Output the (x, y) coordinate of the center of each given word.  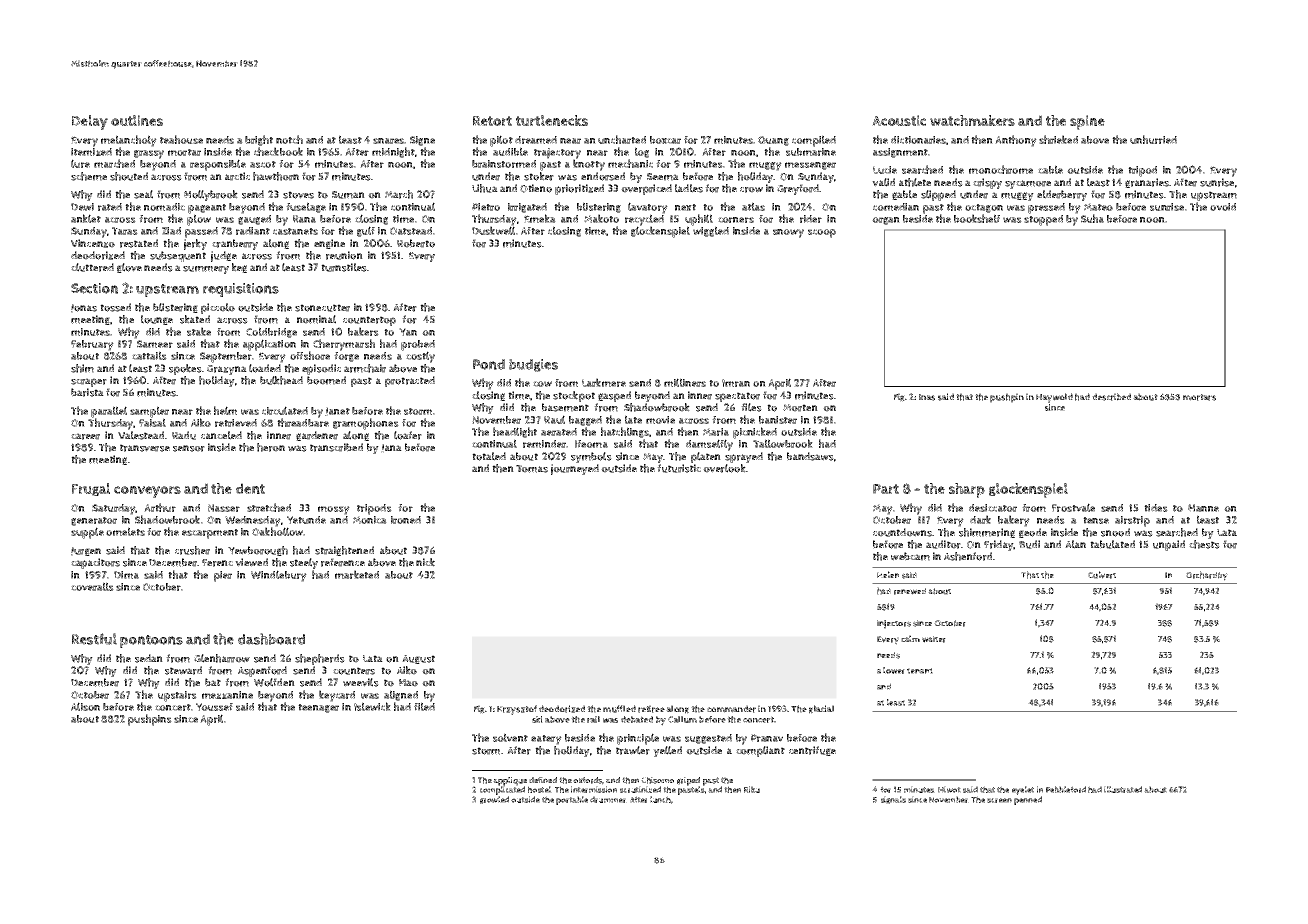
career (85, 436)
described (1111, 397)
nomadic (164, 207)
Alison (85, 706)
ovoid (1223, 207)
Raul (554, 419)
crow (751, 190)
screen (999, 800)
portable (572, 800)
